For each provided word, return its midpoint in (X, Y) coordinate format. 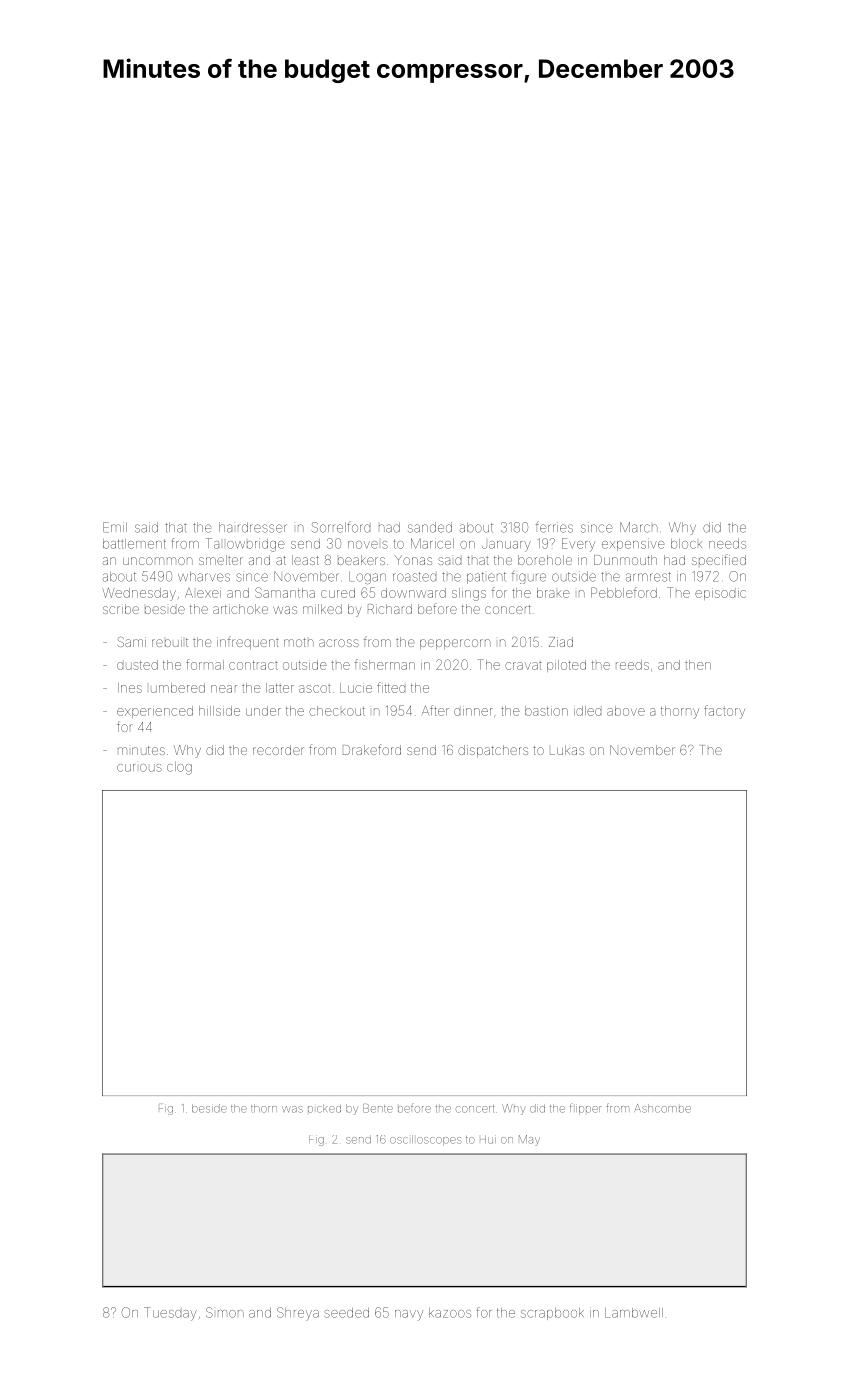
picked (324, 1108)
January (506, 546)
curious (139, 768)
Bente (378, 1108)
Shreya (298, 1314)
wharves (204, 576)
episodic (720, 595)
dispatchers (493, 751)
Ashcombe (662, 1108)
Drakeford (372, 749)
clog (179, 768)
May (529, 1140)
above (626, 711)
